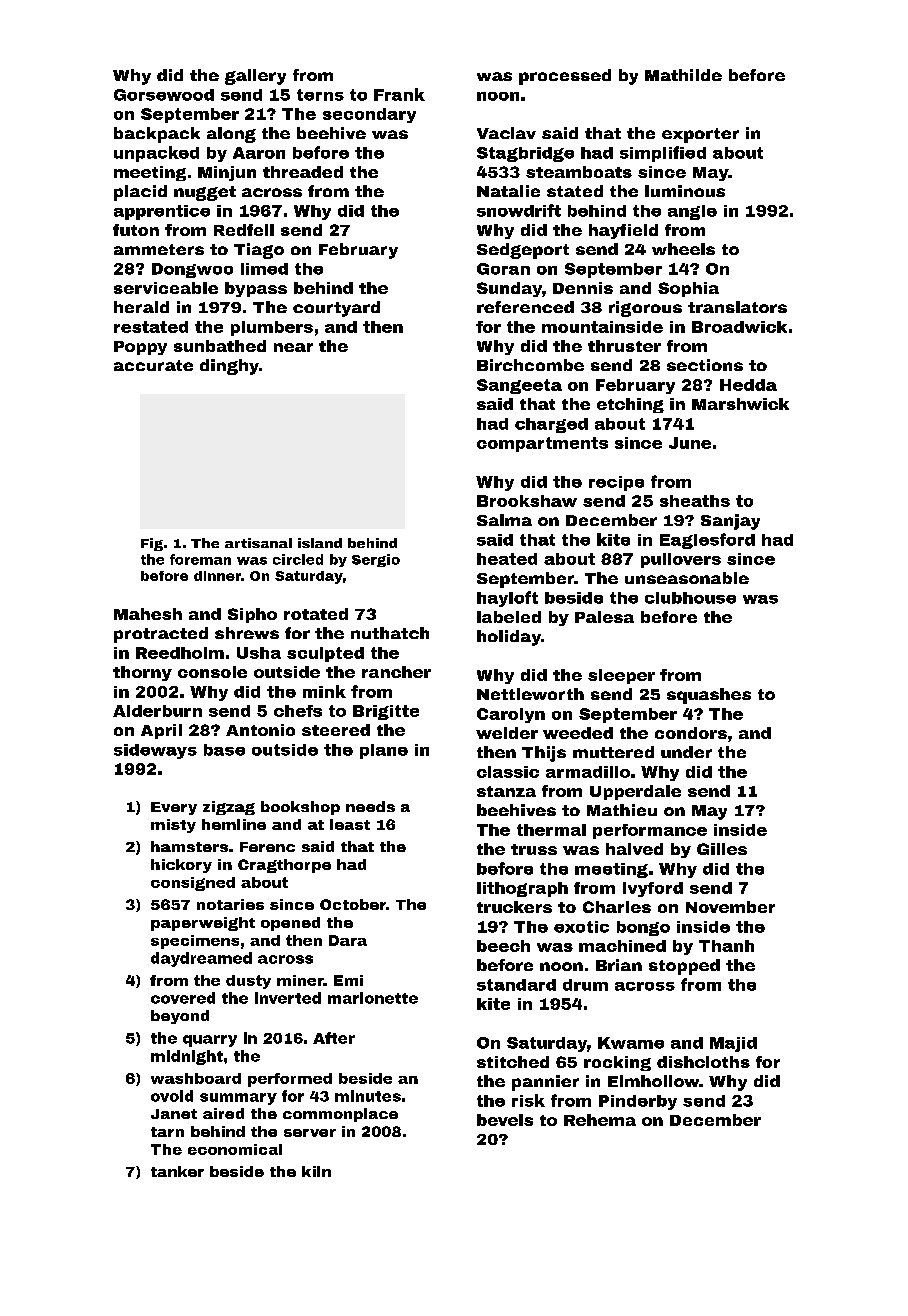 The height and width of the page is (1316, 908). I want to click on courtyard, so click(336, 309).
